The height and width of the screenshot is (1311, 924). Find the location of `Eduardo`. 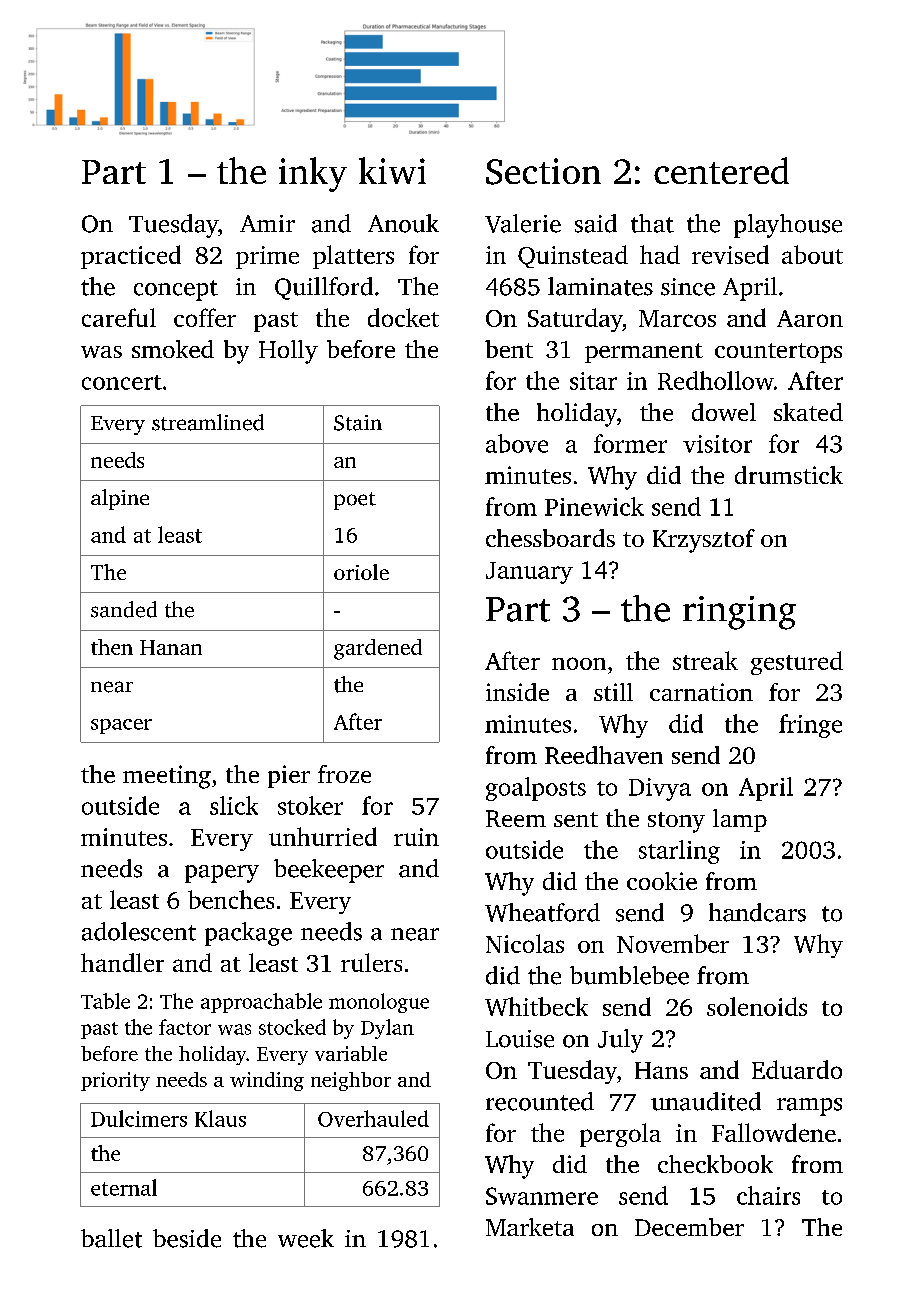

Eduardo is located at coordinates (797, 1069).
